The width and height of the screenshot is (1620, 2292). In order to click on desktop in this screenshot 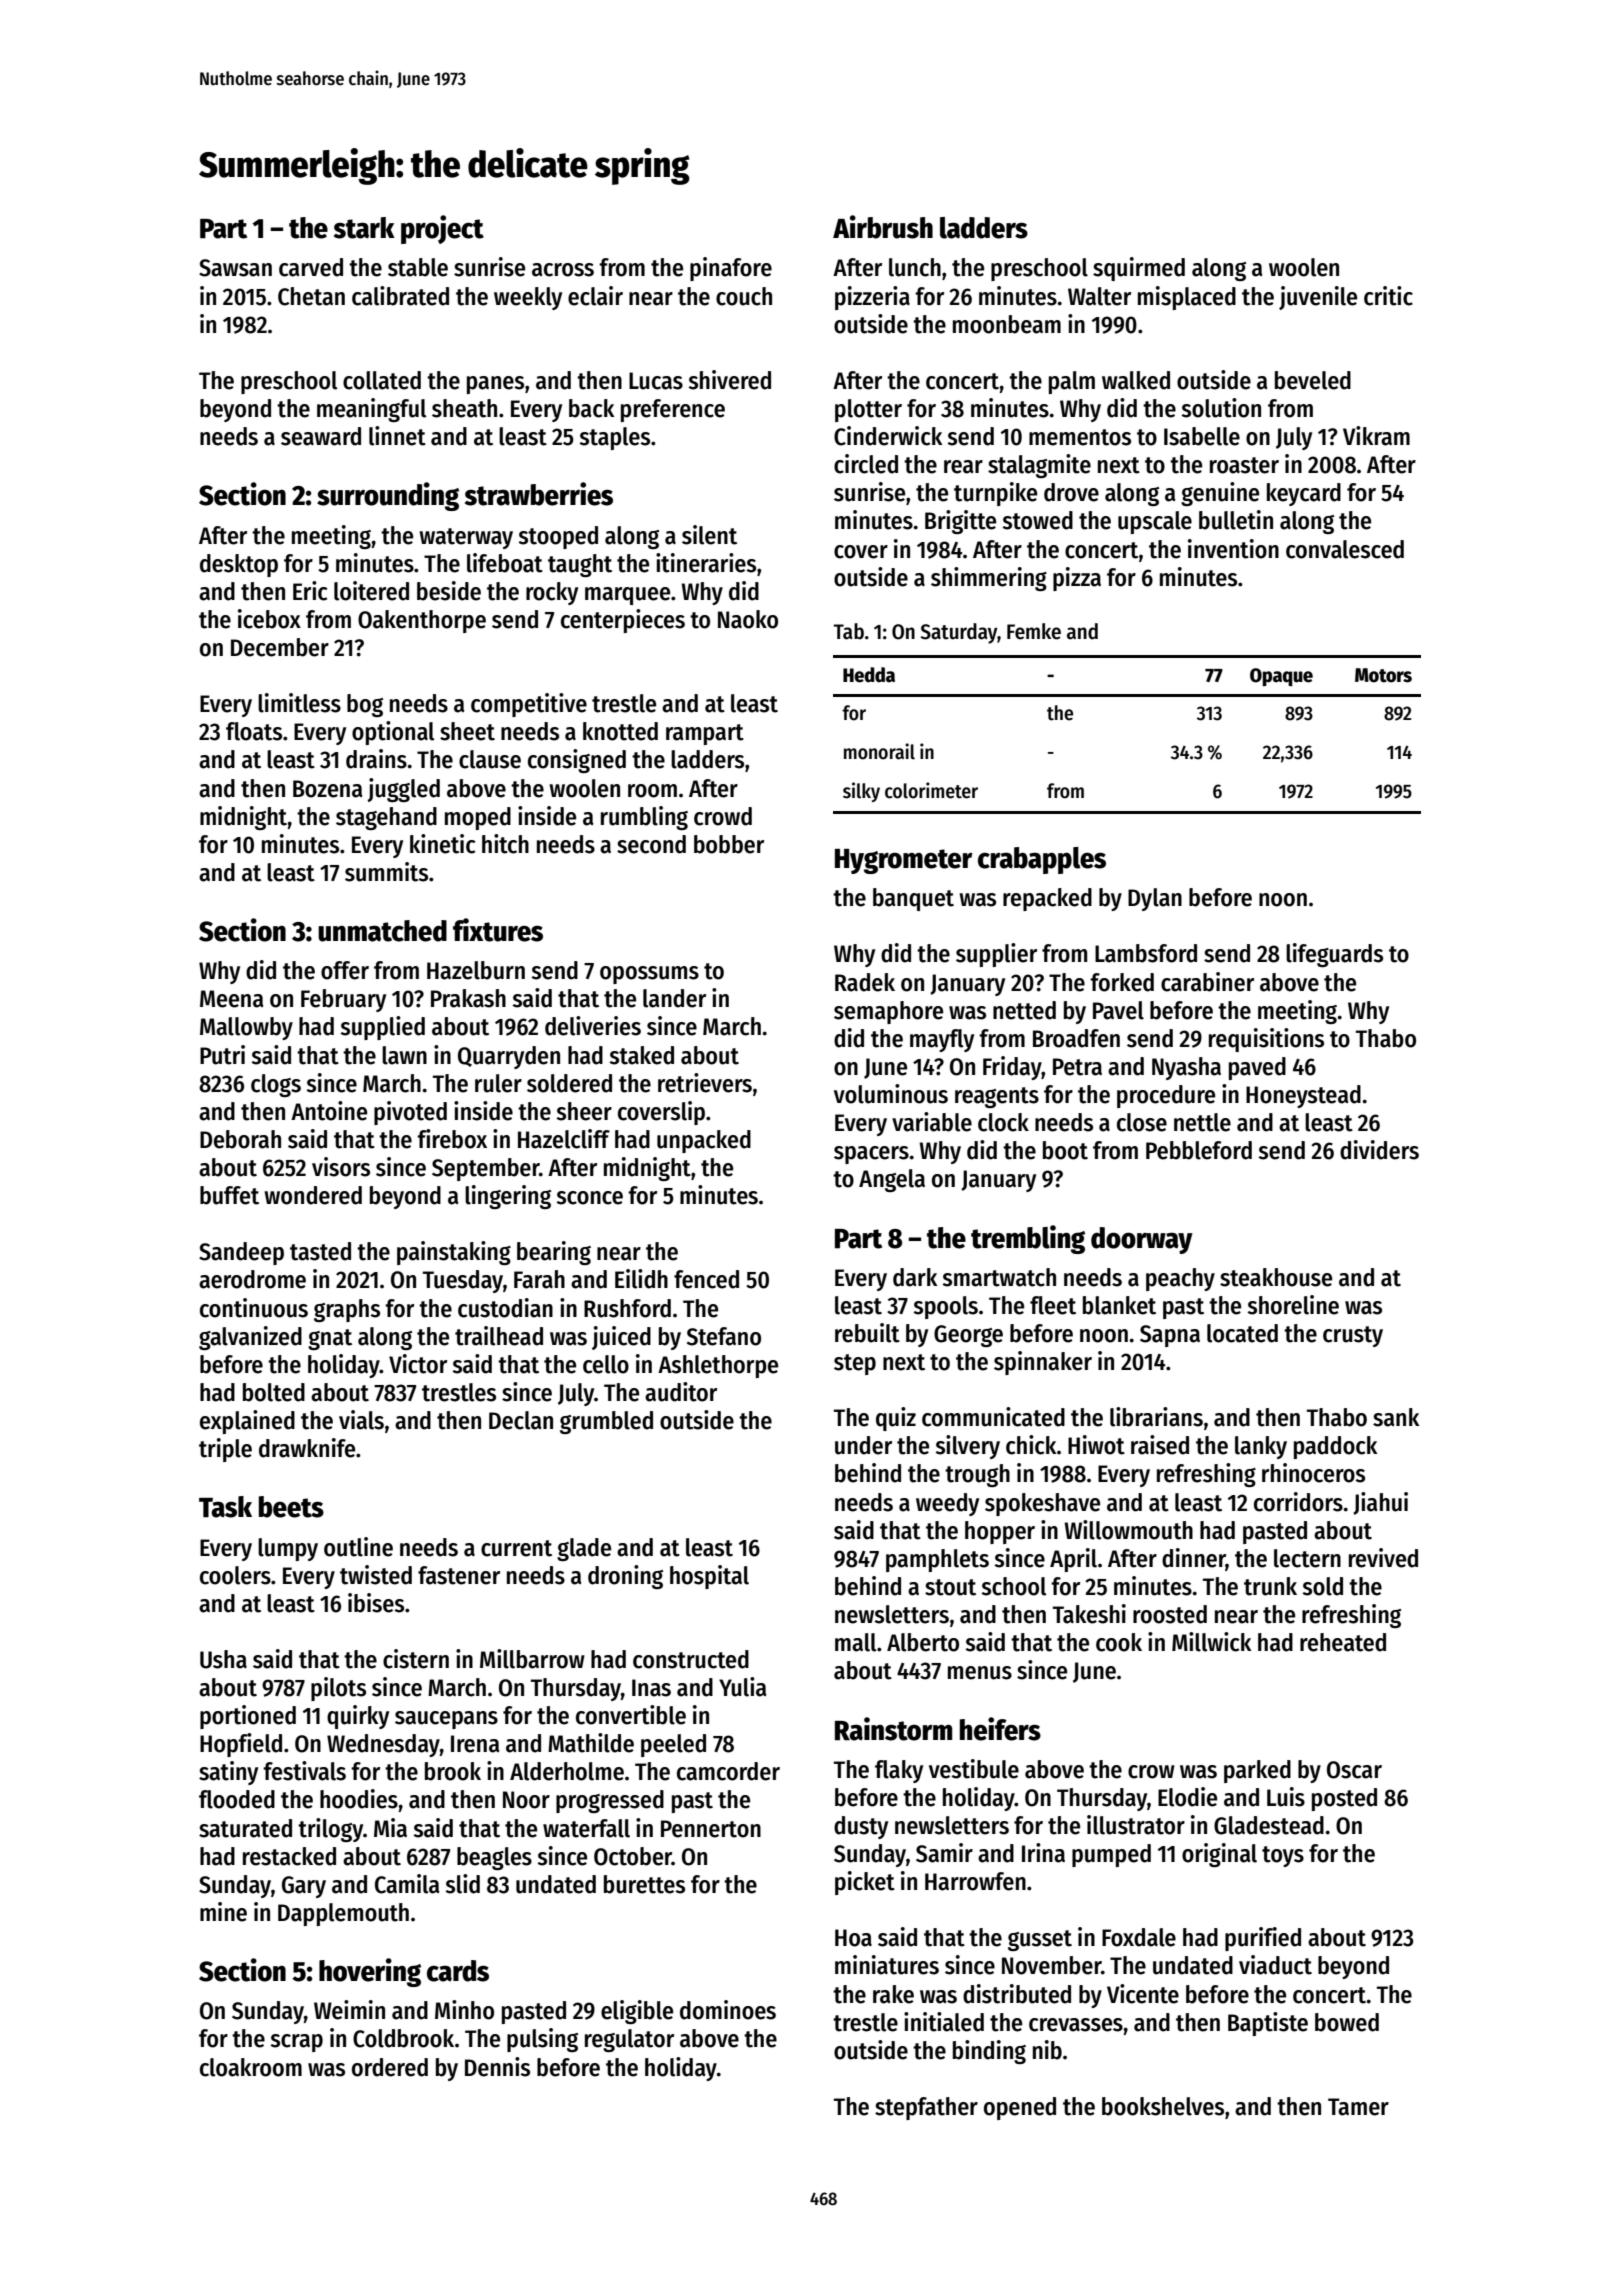, I will do `click(239, 565)`.
